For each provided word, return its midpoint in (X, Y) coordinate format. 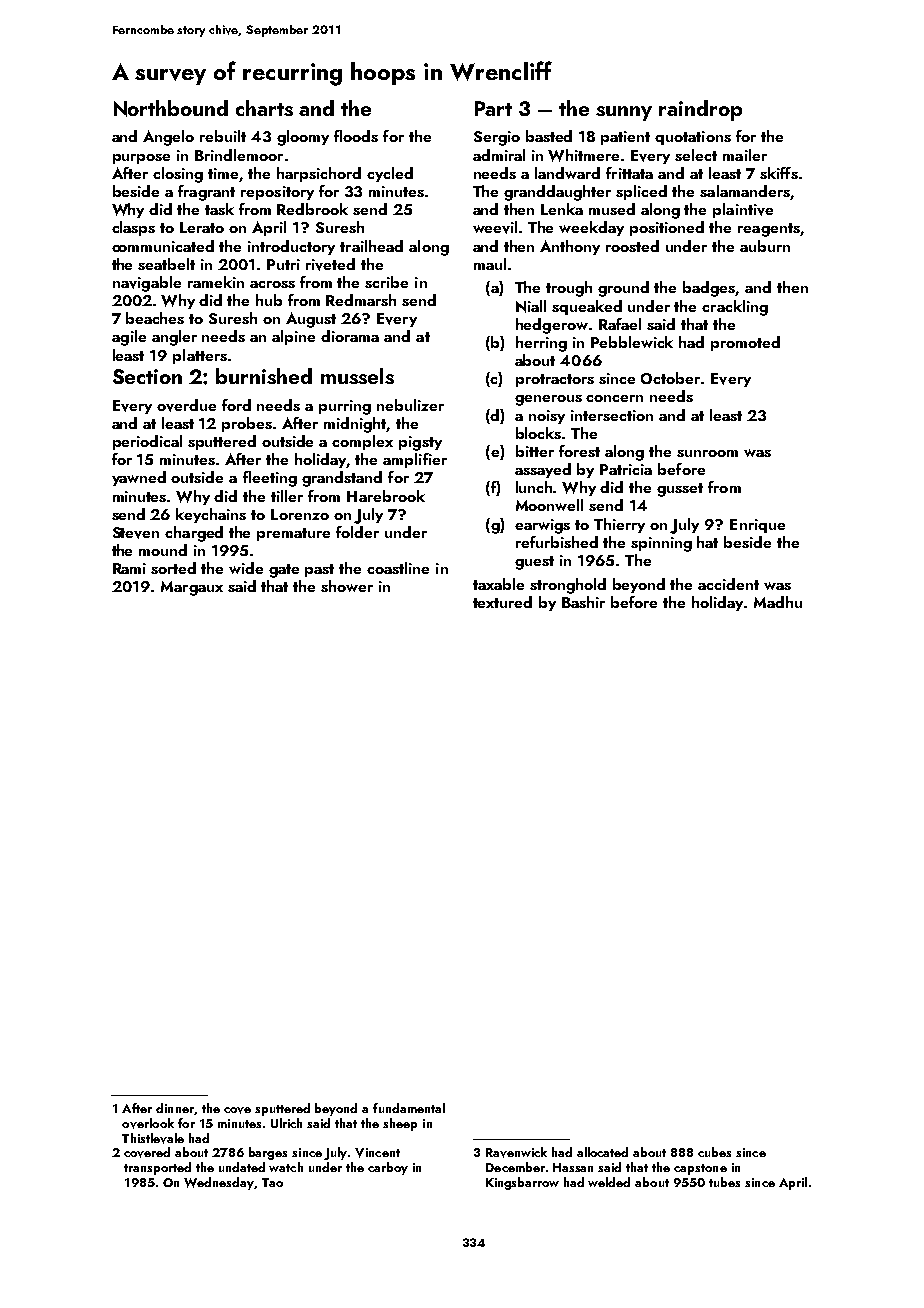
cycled (390, 174)
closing (178, 175)
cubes (714, 1152)
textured (502, 602)
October (670, 378)
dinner (175, 1108)
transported (157, 1168)
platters (200, 356)
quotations (693, 138)
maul (490, 264)
